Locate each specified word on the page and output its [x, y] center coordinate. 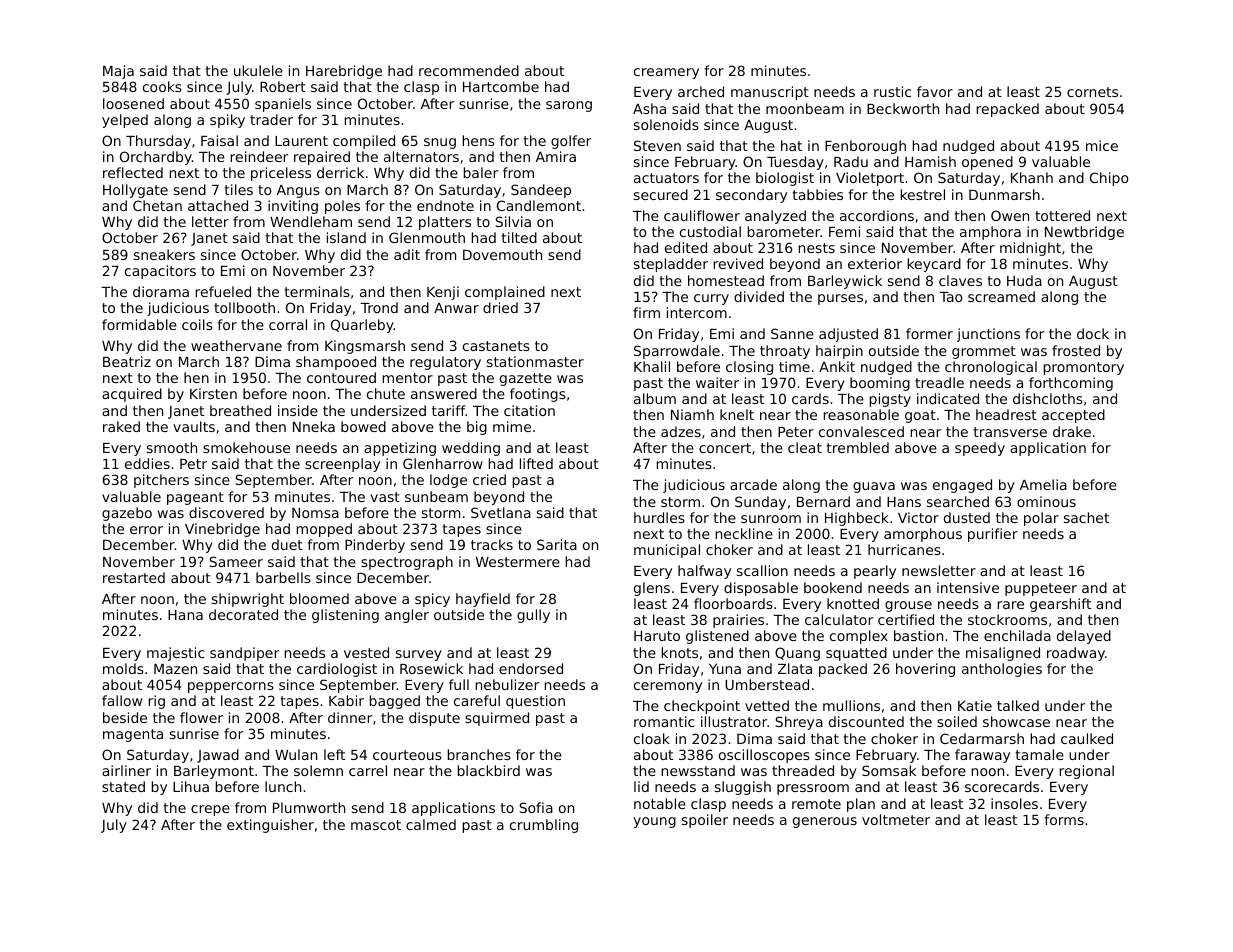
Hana [185, 615]
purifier [993, 535]
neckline [744, 533]
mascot [376, 825]
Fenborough [865, 147]
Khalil [652, 366]
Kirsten [213, 393]
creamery [666, 73]
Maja [118, 72]
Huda [1024, 280]
